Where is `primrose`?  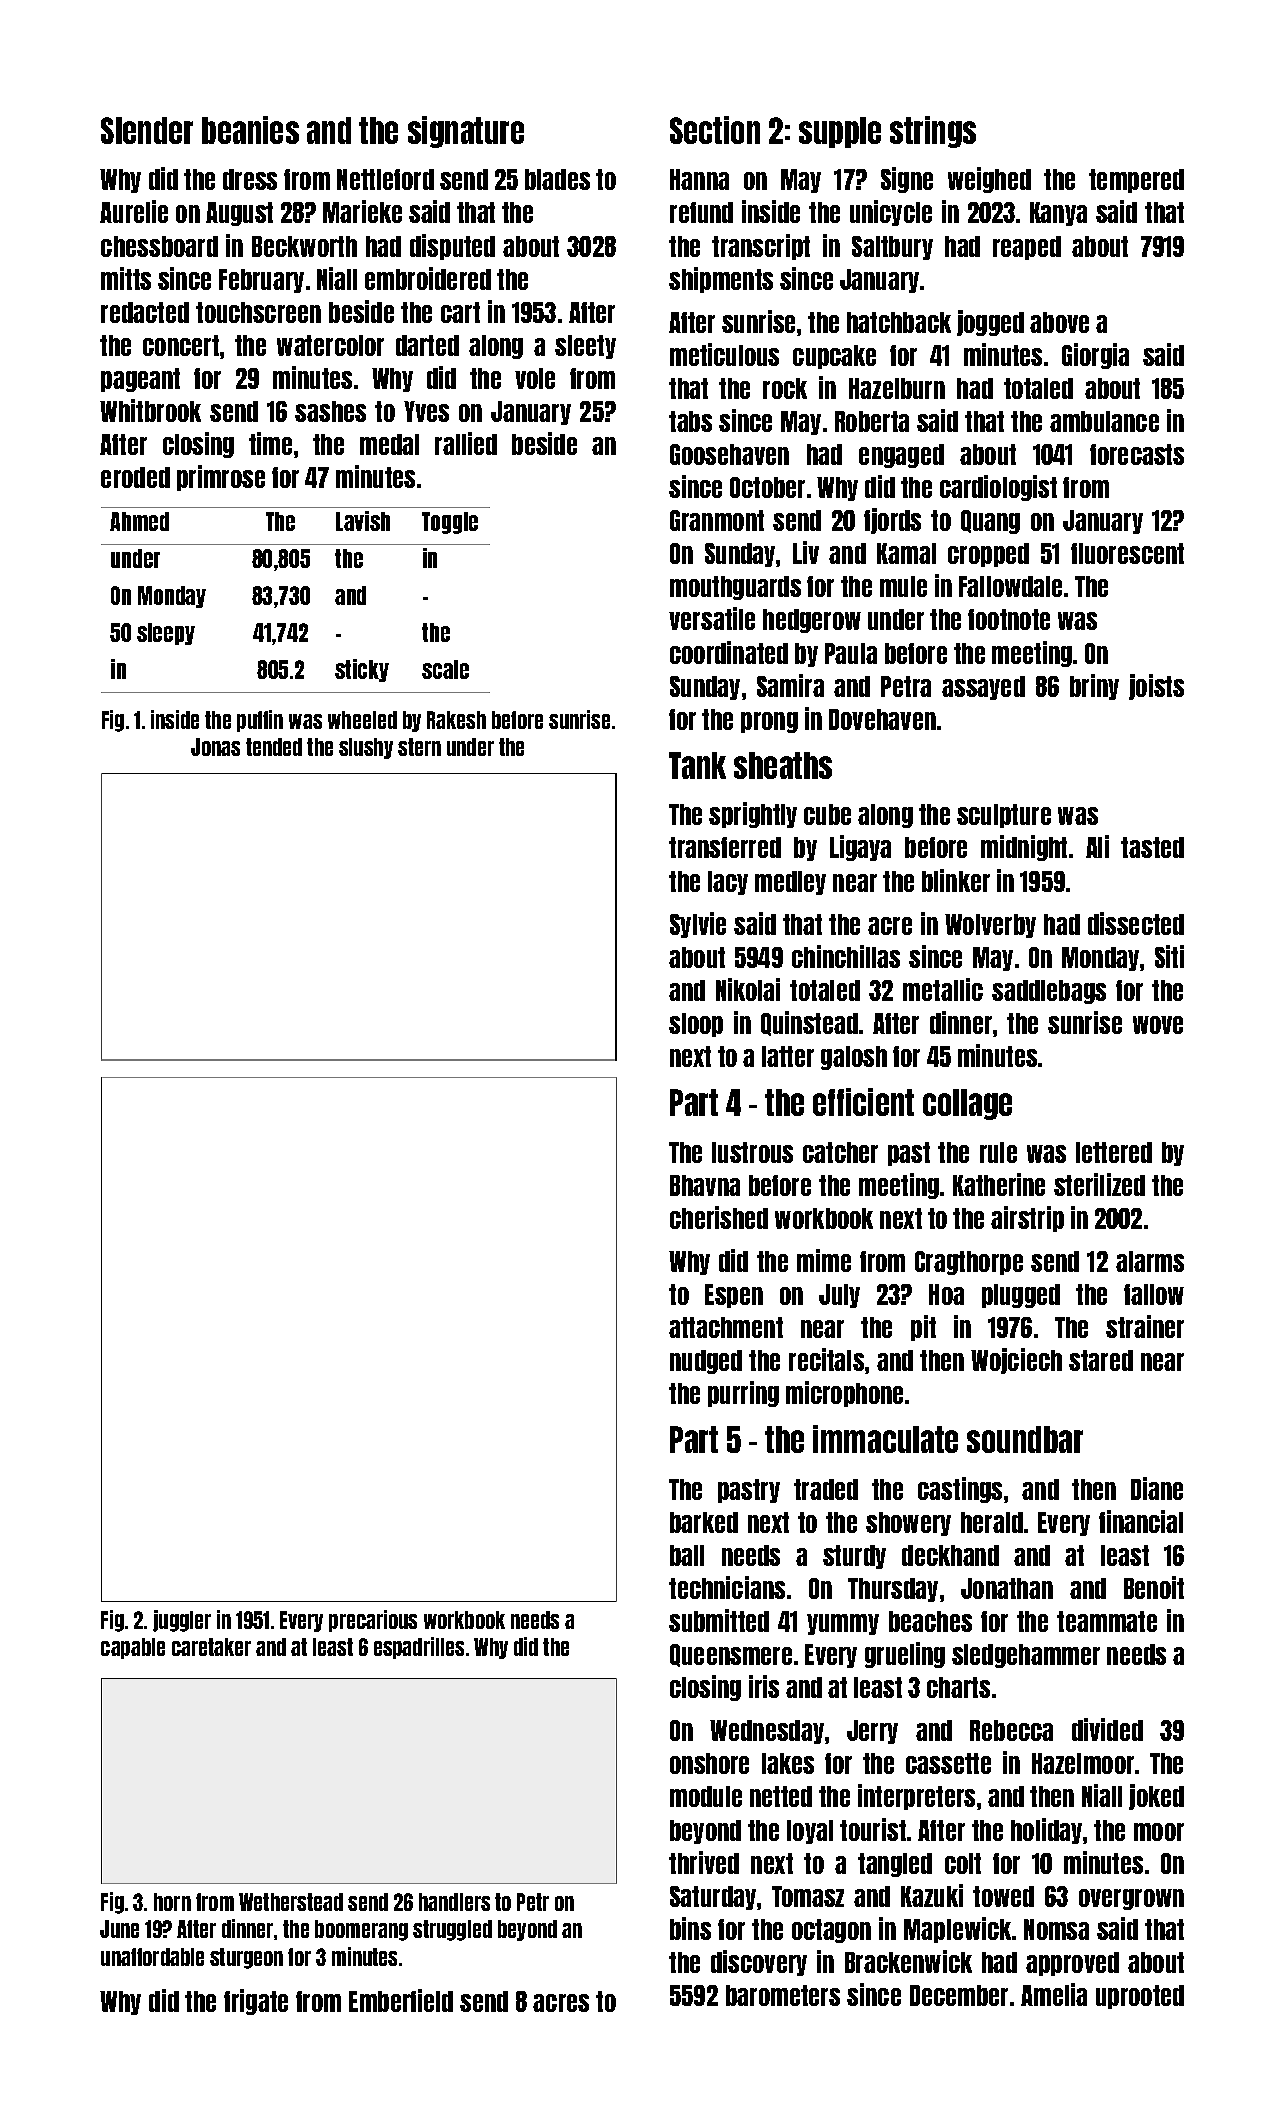 primrose is located at coordinates (221, 478).
